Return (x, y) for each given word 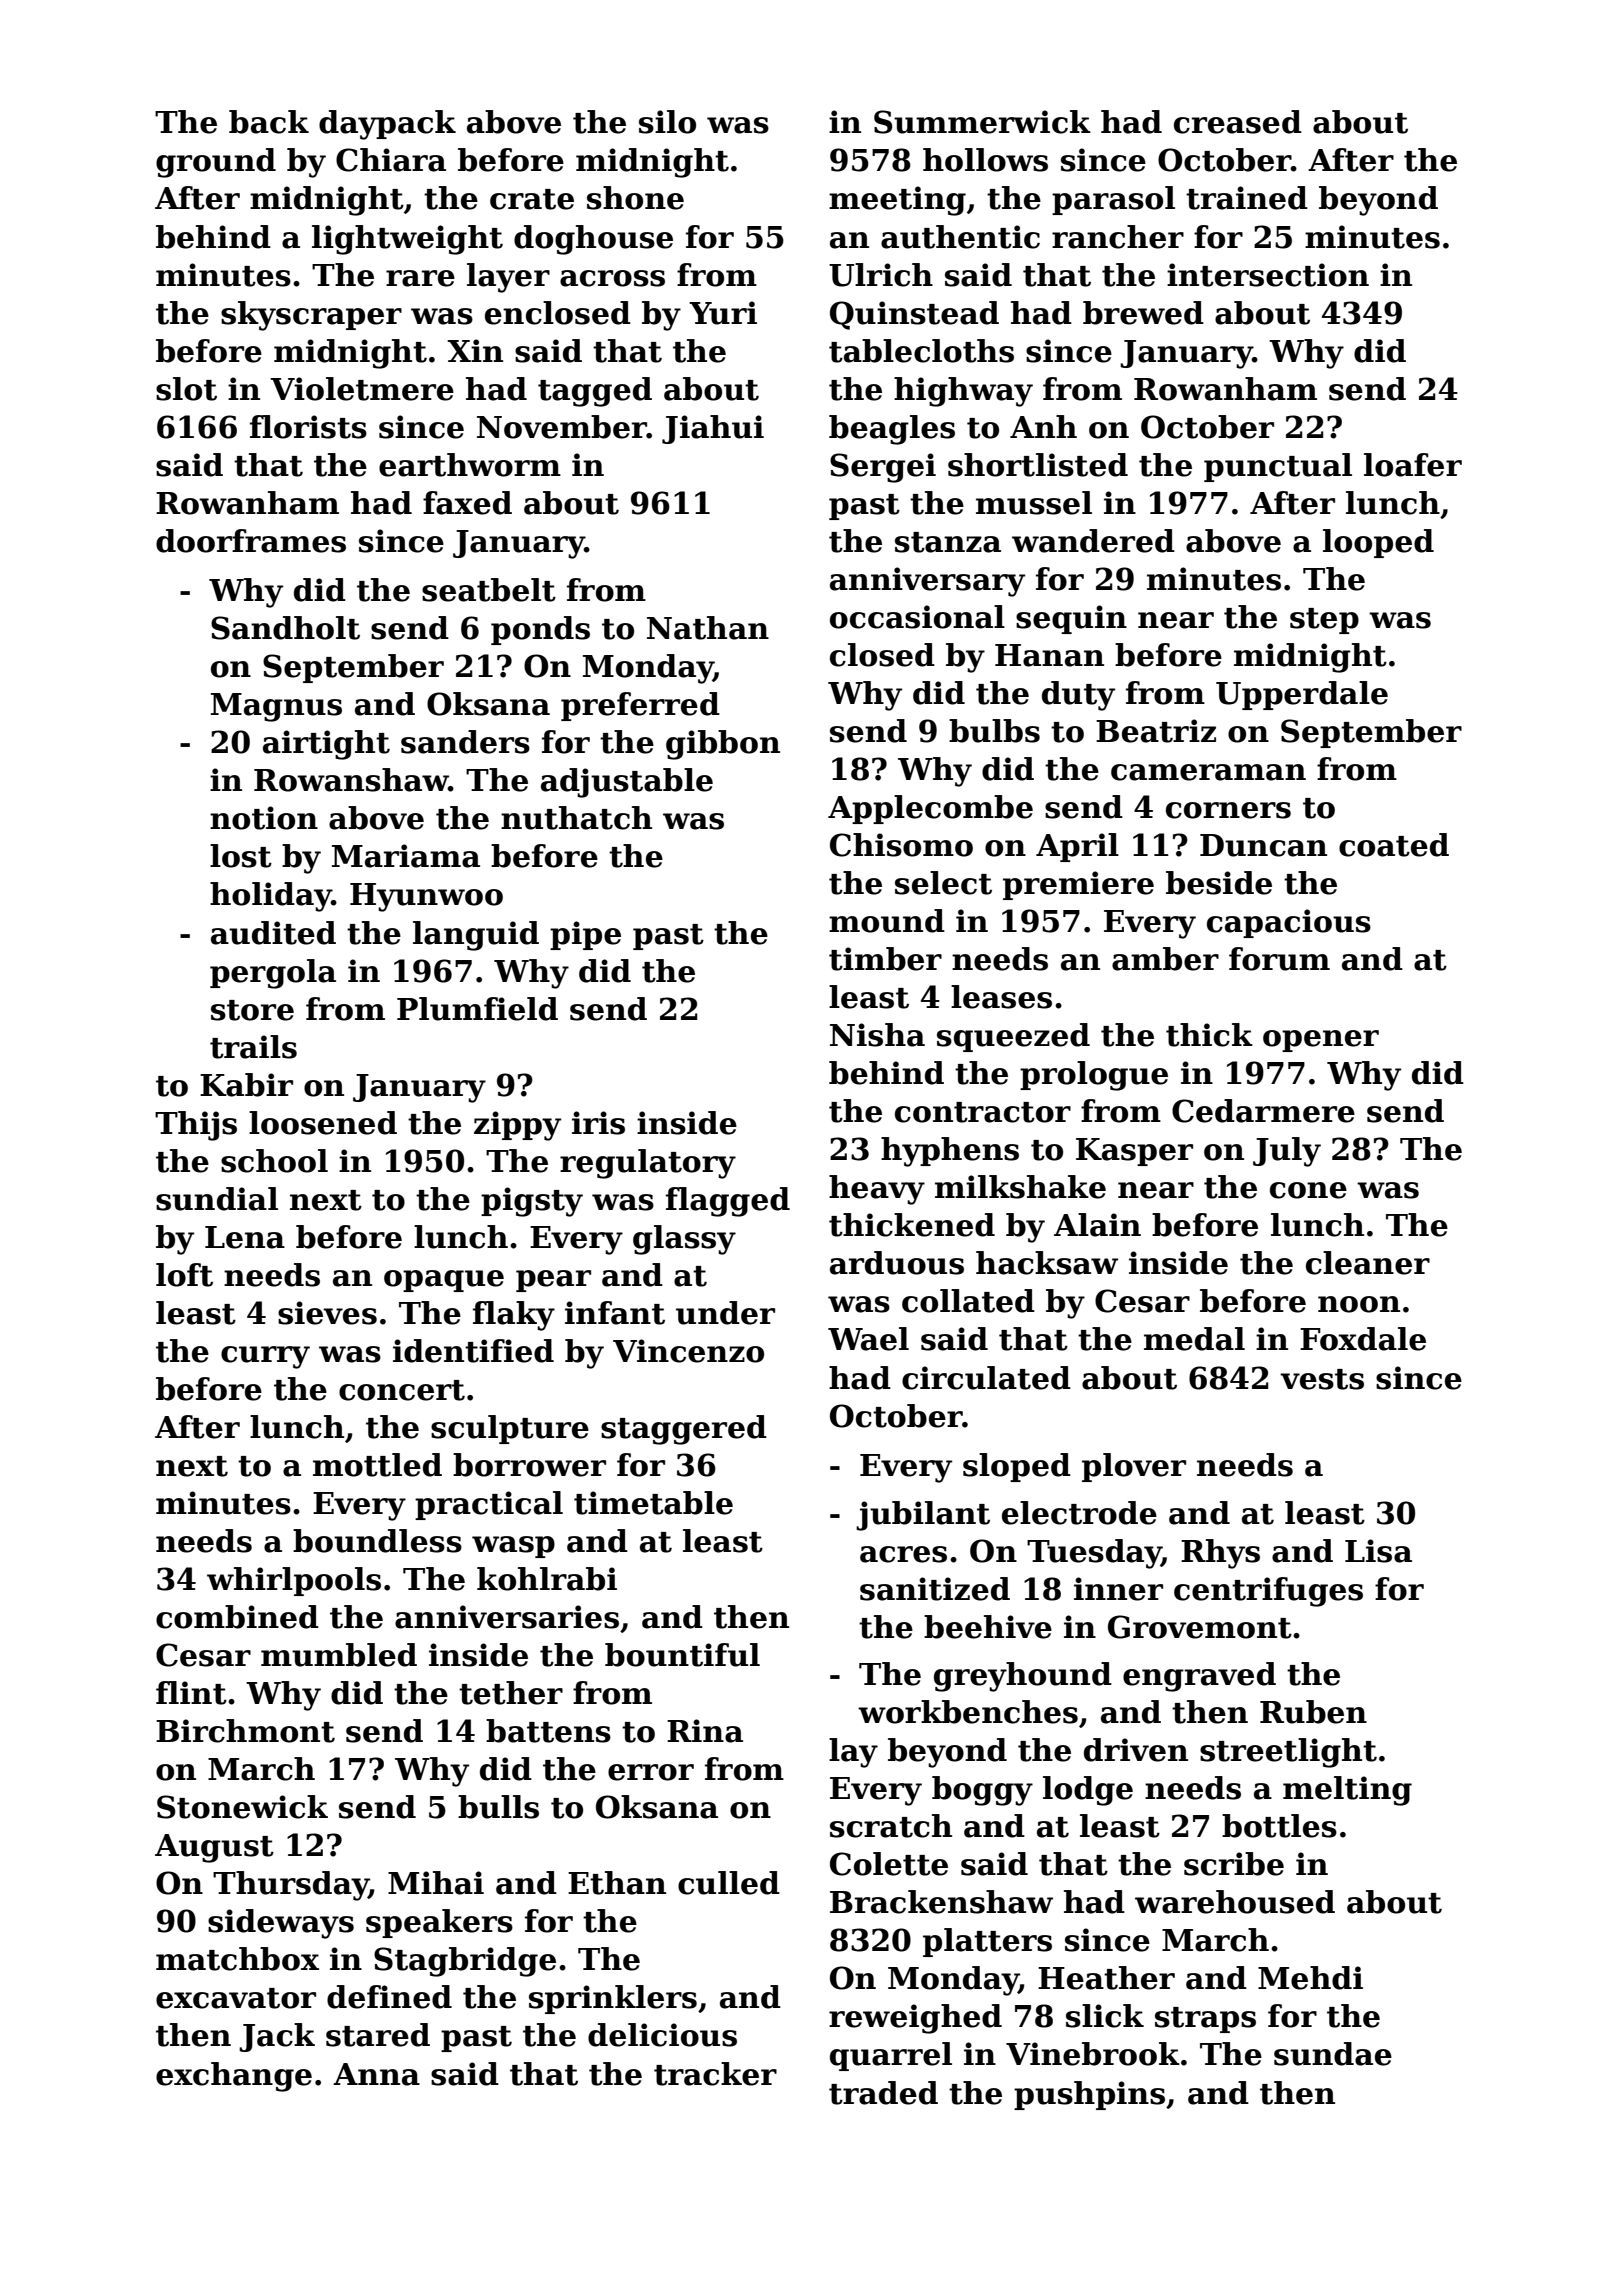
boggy (982, 1791)
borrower (529, 1465)
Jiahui (713, 429)
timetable (653, 1503)
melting (1347, 1791)
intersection (1268, 275)
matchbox (237, 1959)
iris (598, 1123)
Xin (475, 350)
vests (1322, 1379)
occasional (917, 617)
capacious (1289, 923)
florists (308, 427)
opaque (444, 1281)
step (1324, 621)
